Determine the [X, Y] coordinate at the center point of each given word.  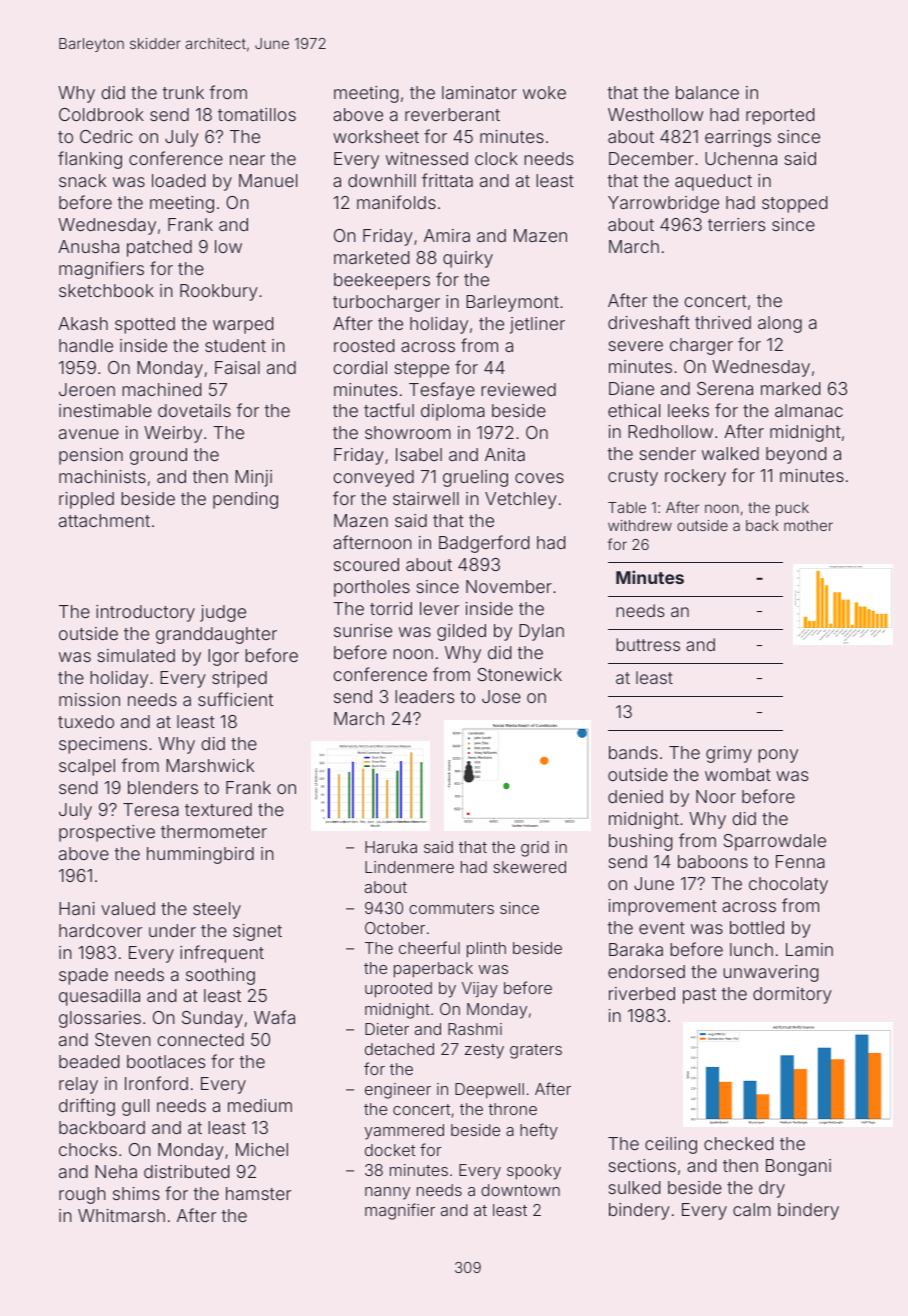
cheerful [429, 947]
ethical [634, 410]
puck [792, 509]
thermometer [214, 831]
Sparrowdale [775, 842]
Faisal [237, 367]
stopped [794, 204]
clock [496, 158]
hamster [258, 1193]
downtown [520, 1190]
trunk [183, 92]
